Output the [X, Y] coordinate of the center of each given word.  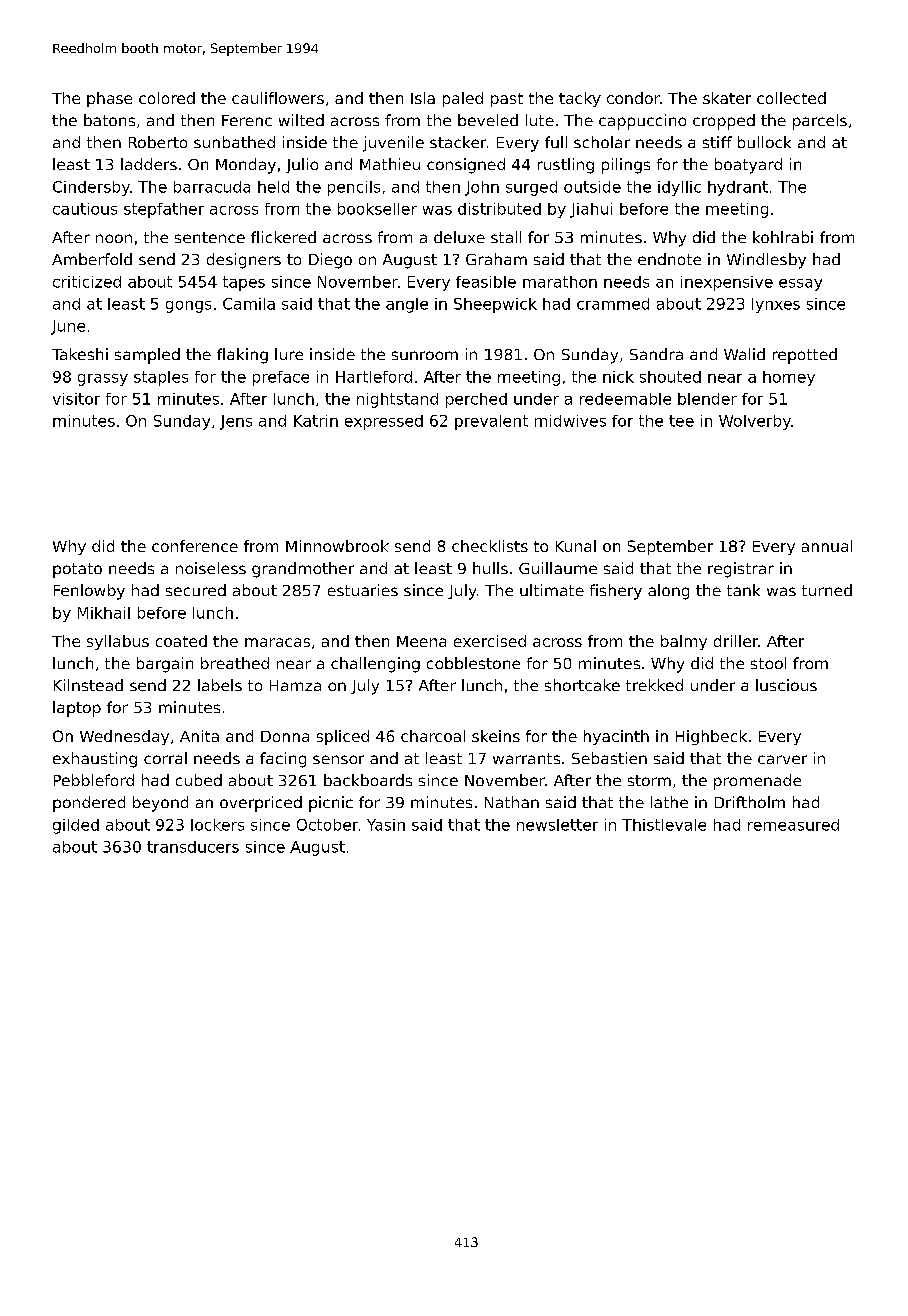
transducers [193, 847]
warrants [526, 758]
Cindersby [91, 188]
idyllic [679, 188]
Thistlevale [664, 825]
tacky [580, 99]
